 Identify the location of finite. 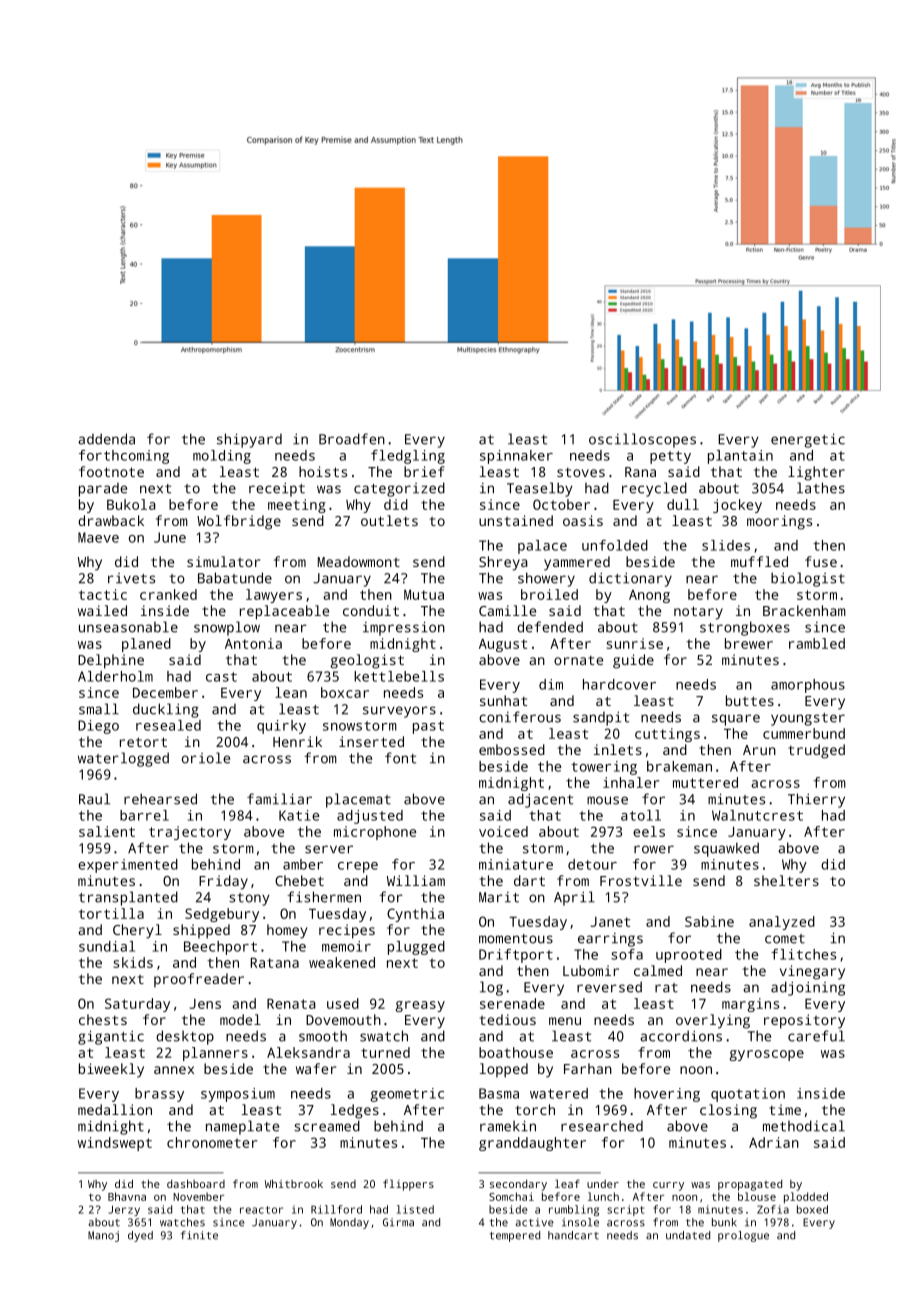
(199, 1235).
